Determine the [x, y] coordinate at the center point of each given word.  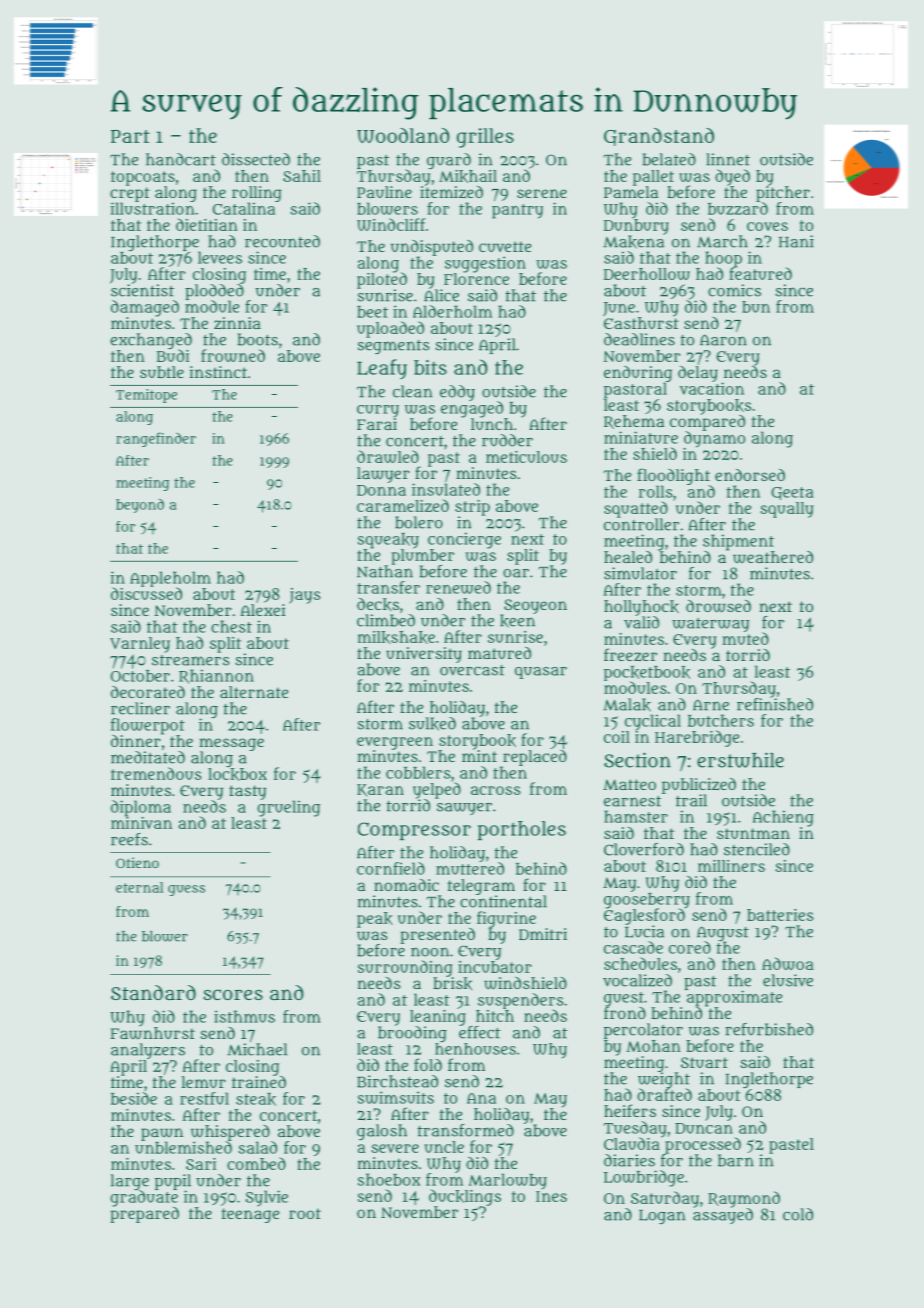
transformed [465, 1130]
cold [798, 1214]
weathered [773, 557]
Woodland [403, 135]
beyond [140, 506]
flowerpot [148, 726]
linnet [728, 159]
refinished [775, 704]
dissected [256, 159]
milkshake [396, 637]
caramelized [403, 505]
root [305, 1213]
